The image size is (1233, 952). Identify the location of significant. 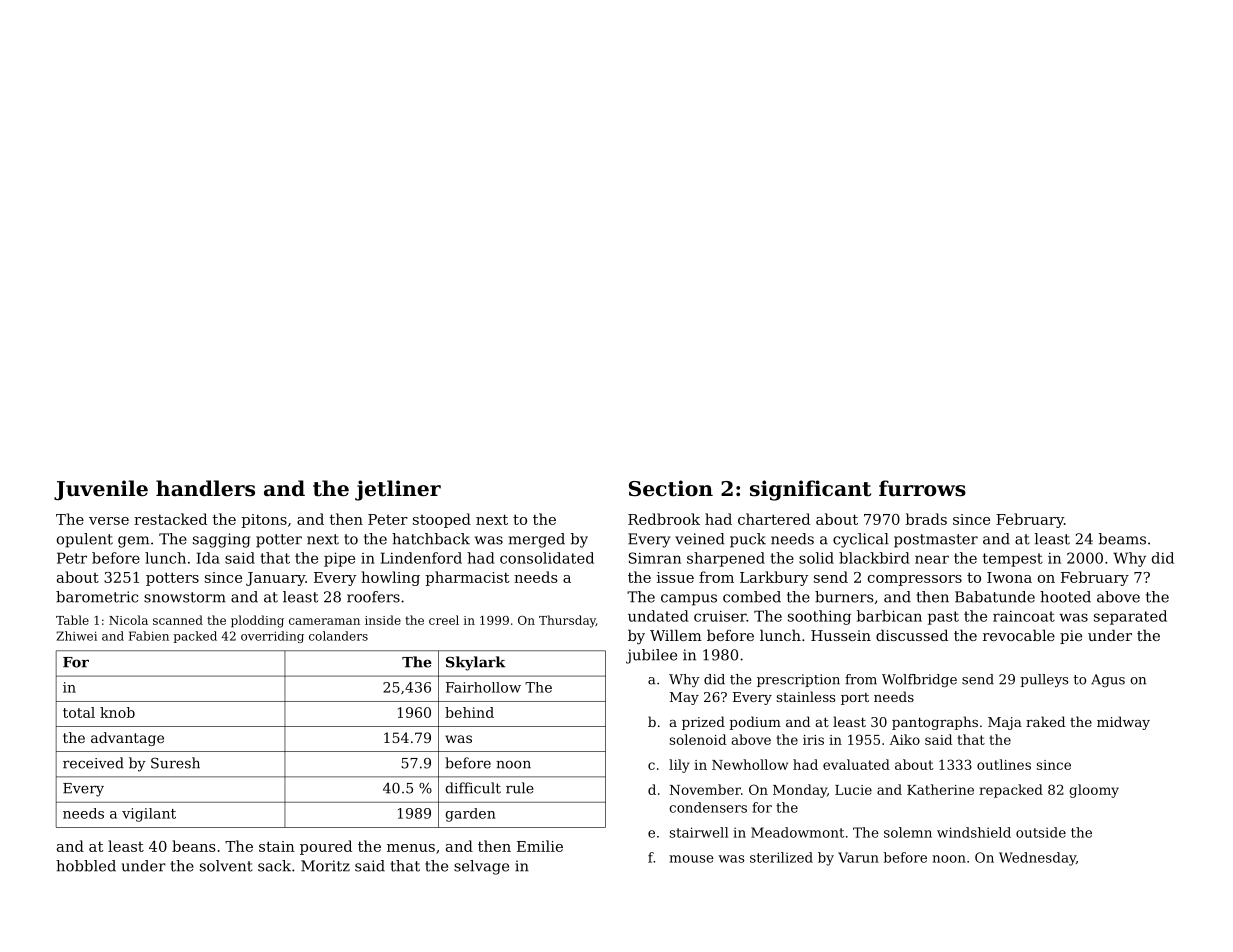
(810, 490).
